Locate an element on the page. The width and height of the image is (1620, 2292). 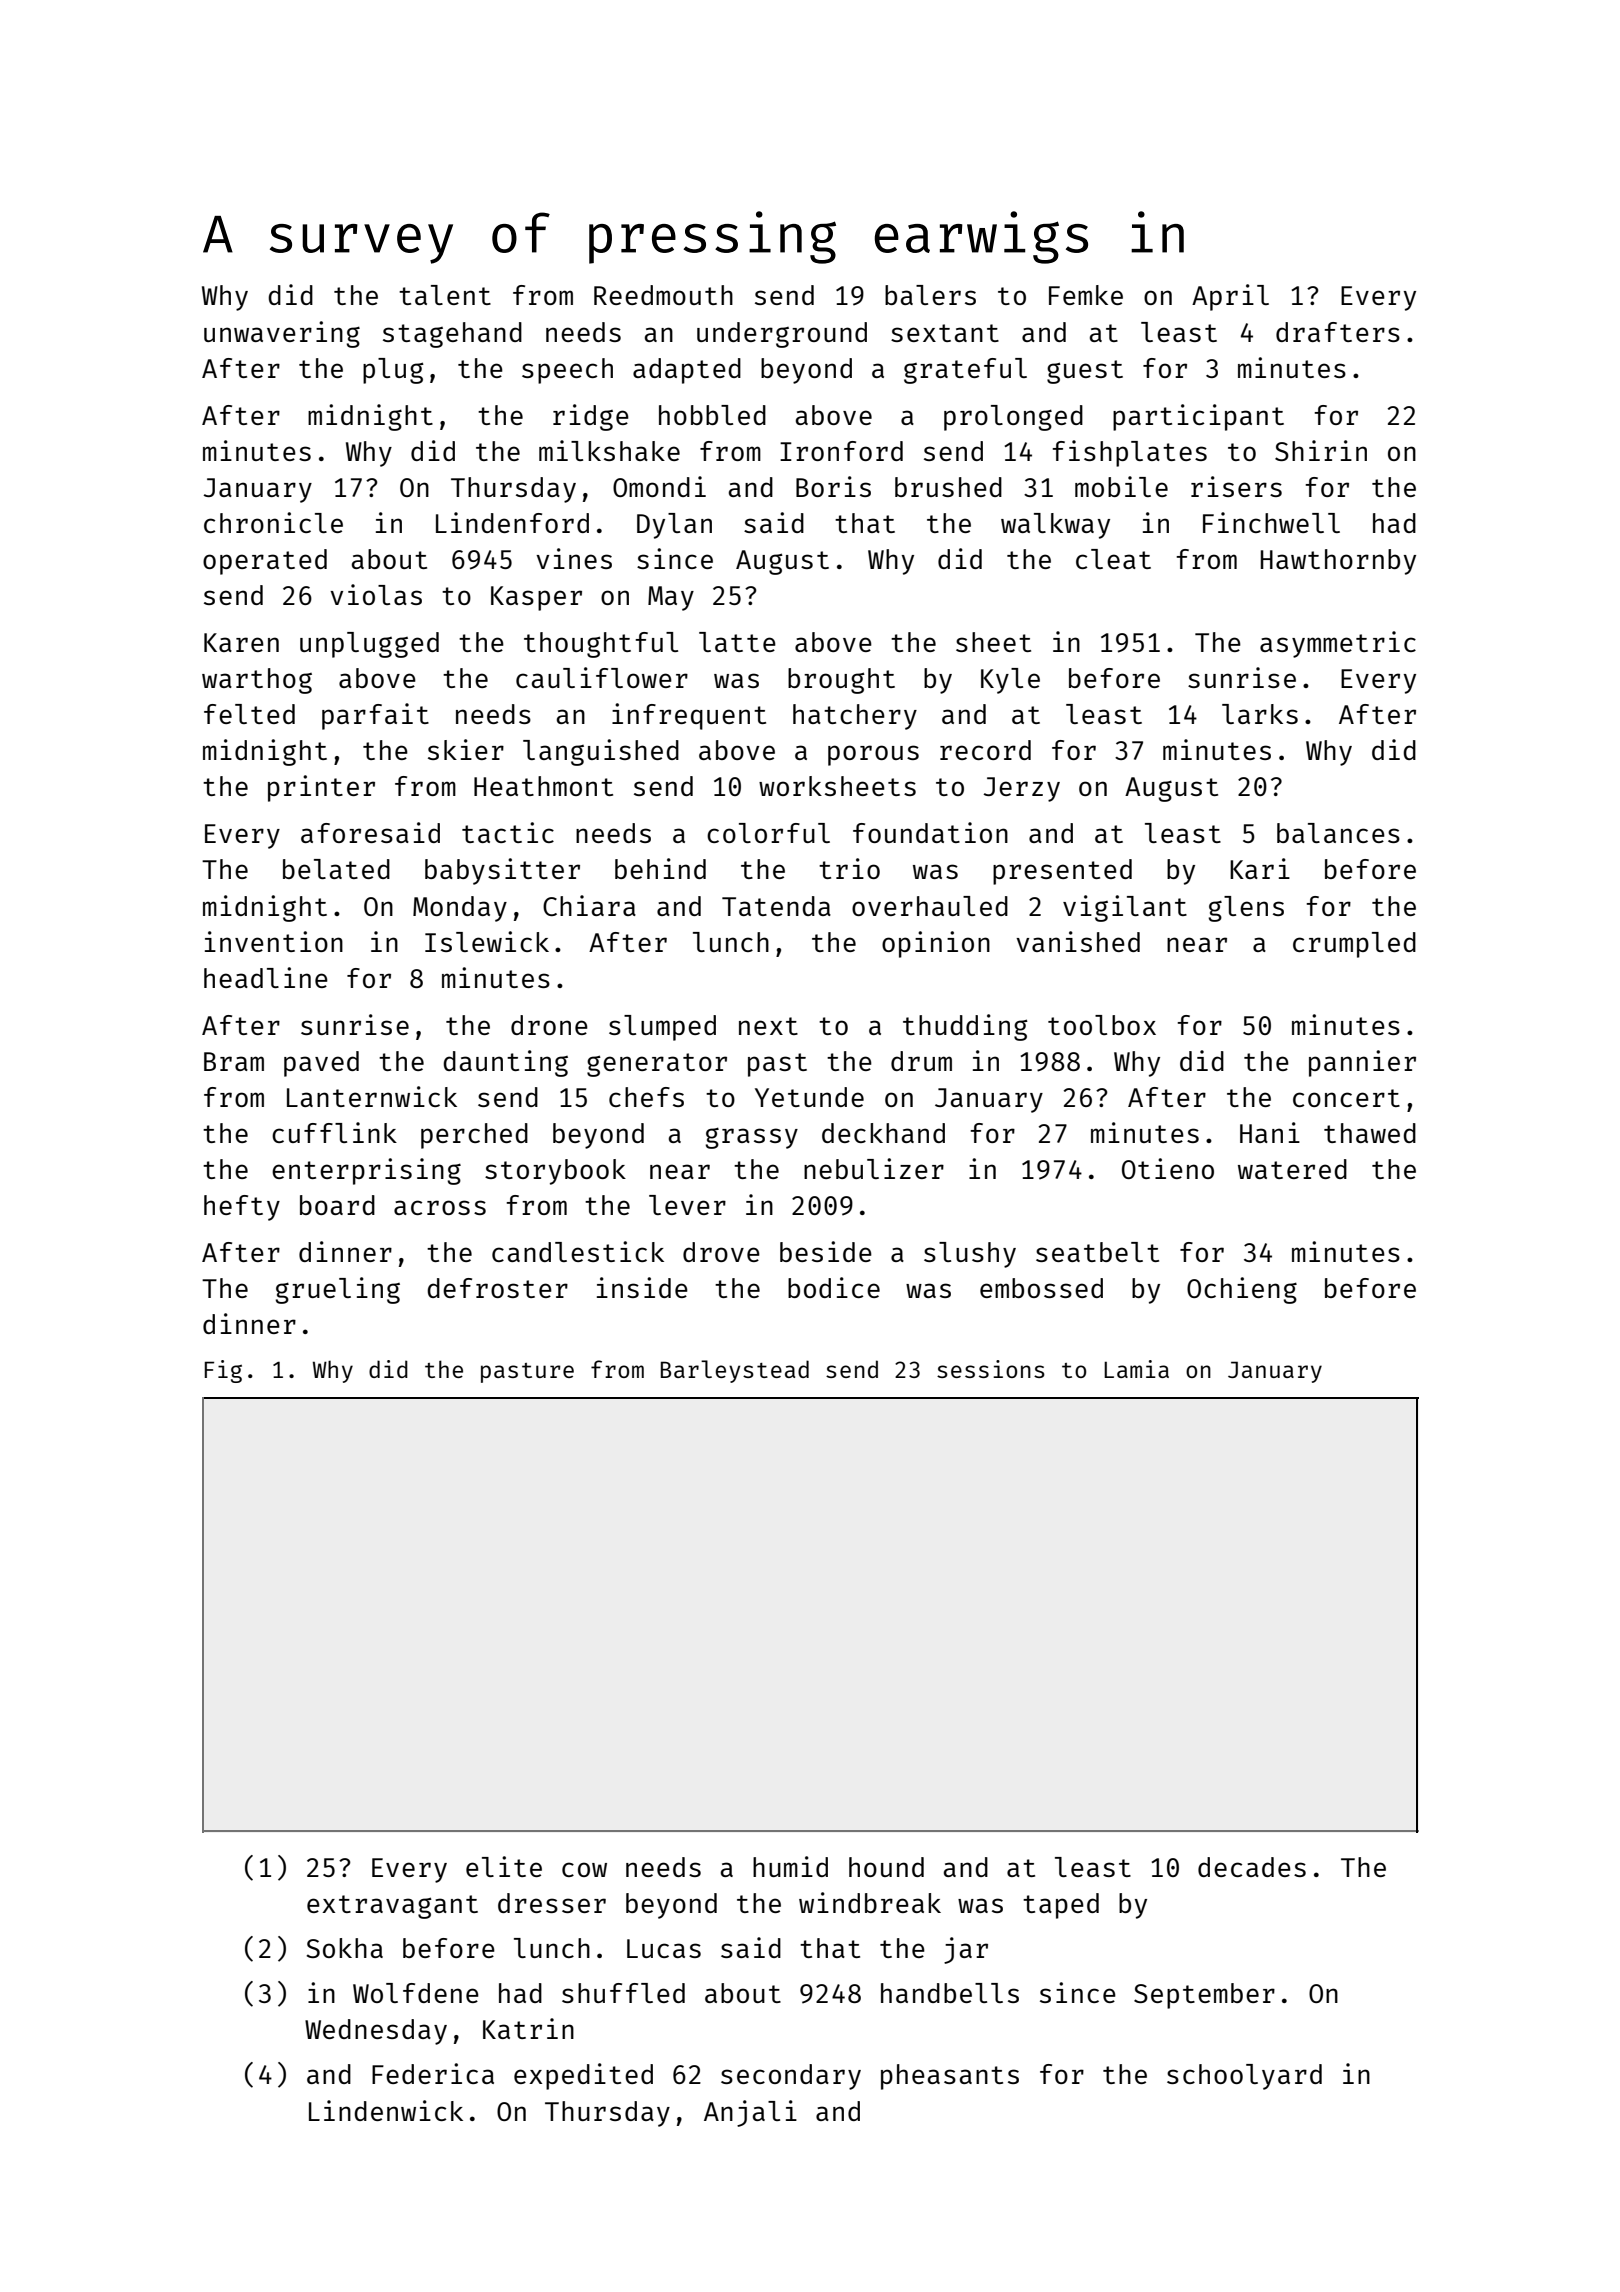
decades is located at coordinates (1252, 1867).
